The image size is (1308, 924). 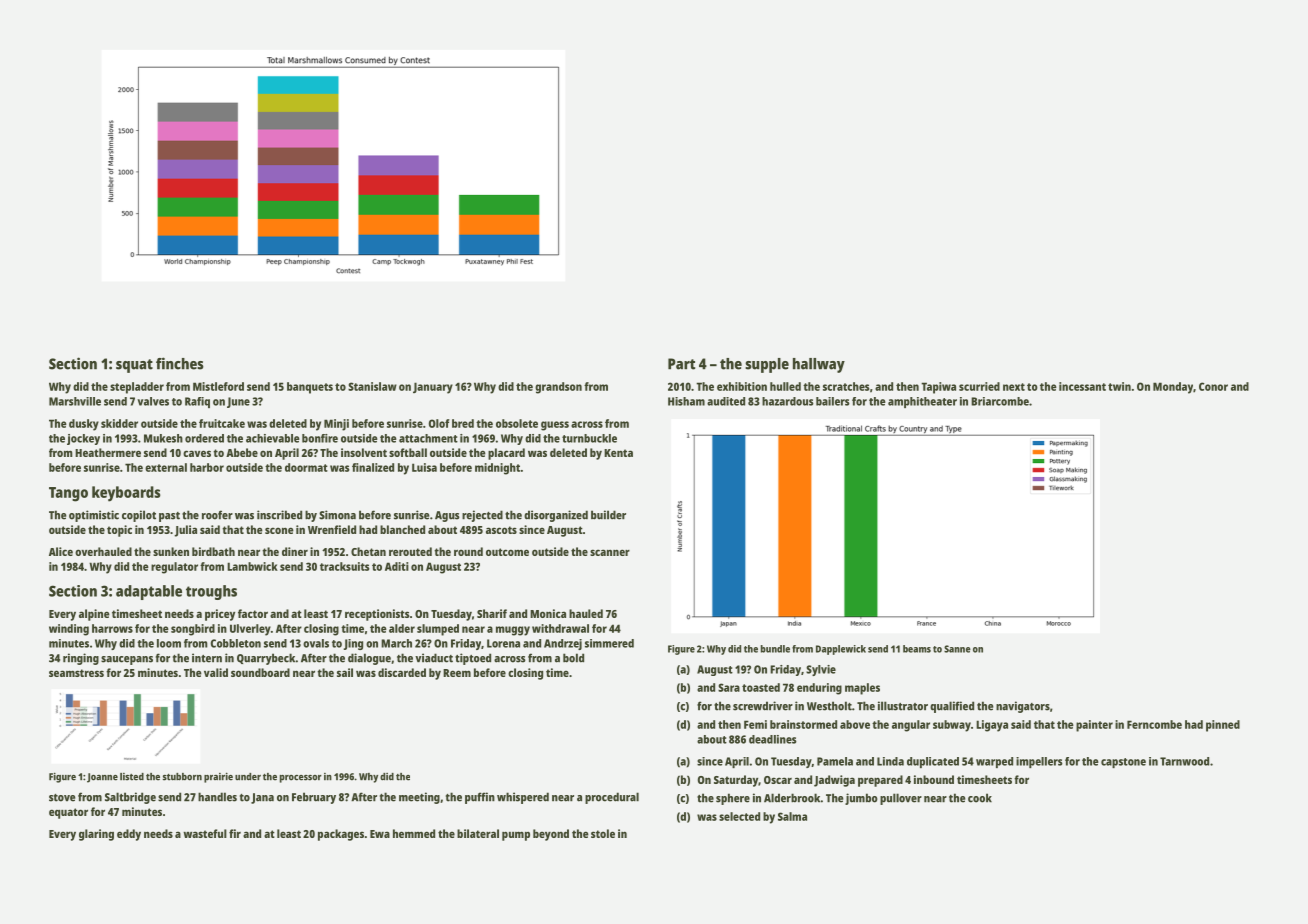 What do you see at coordinates (457, 673) in the screenshot?
I see `Reem` at bounding box center [457, 673].
